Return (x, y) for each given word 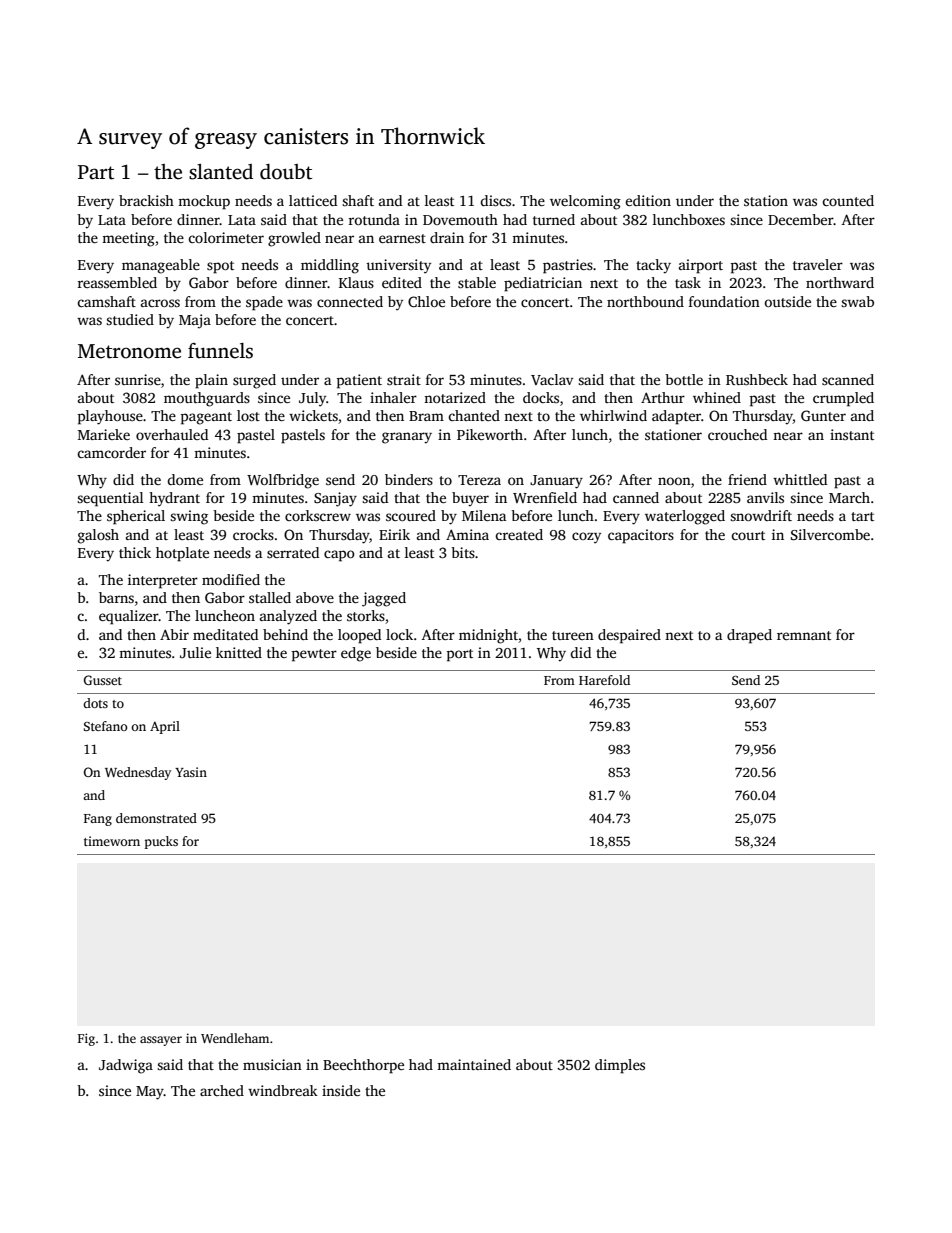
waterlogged (685, 517)
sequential (110, 499)
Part (96, 172)
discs (495, 200)
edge (356, 654)
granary (407, 438)
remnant (804, 635)
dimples (620, 1066)
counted (848, 200)
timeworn (112, 841)
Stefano (106, 726)
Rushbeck (757, 379)
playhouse (110, 417)
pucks (161, 842)
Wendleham (235, 1038)
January (556, 482)
